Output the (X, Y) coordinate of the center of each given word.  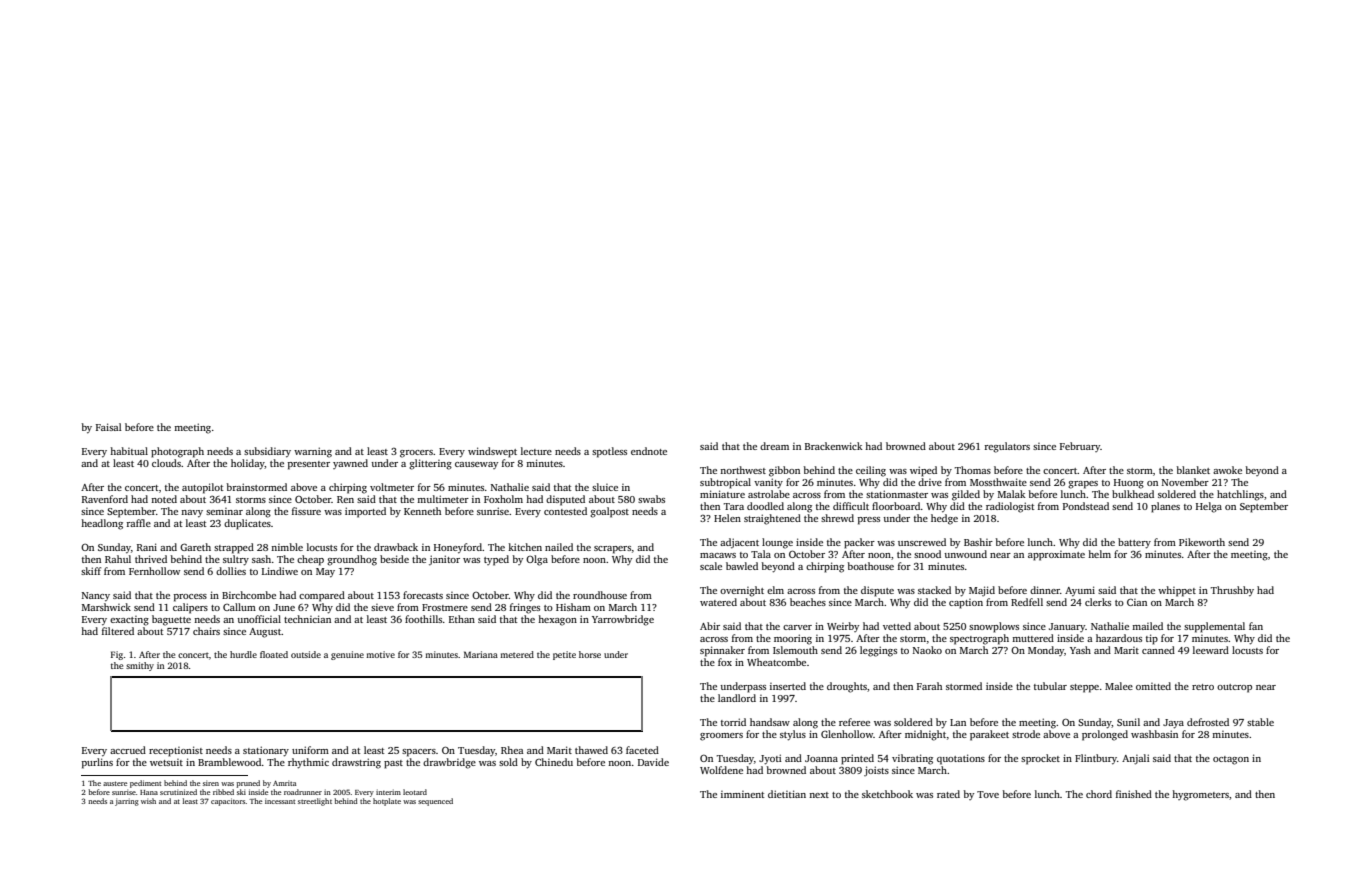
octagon (1231, 760)
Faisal (109, 427)
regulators (1007, 447)
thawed (591, 750)
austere (115, 783)
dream (774, 446)
